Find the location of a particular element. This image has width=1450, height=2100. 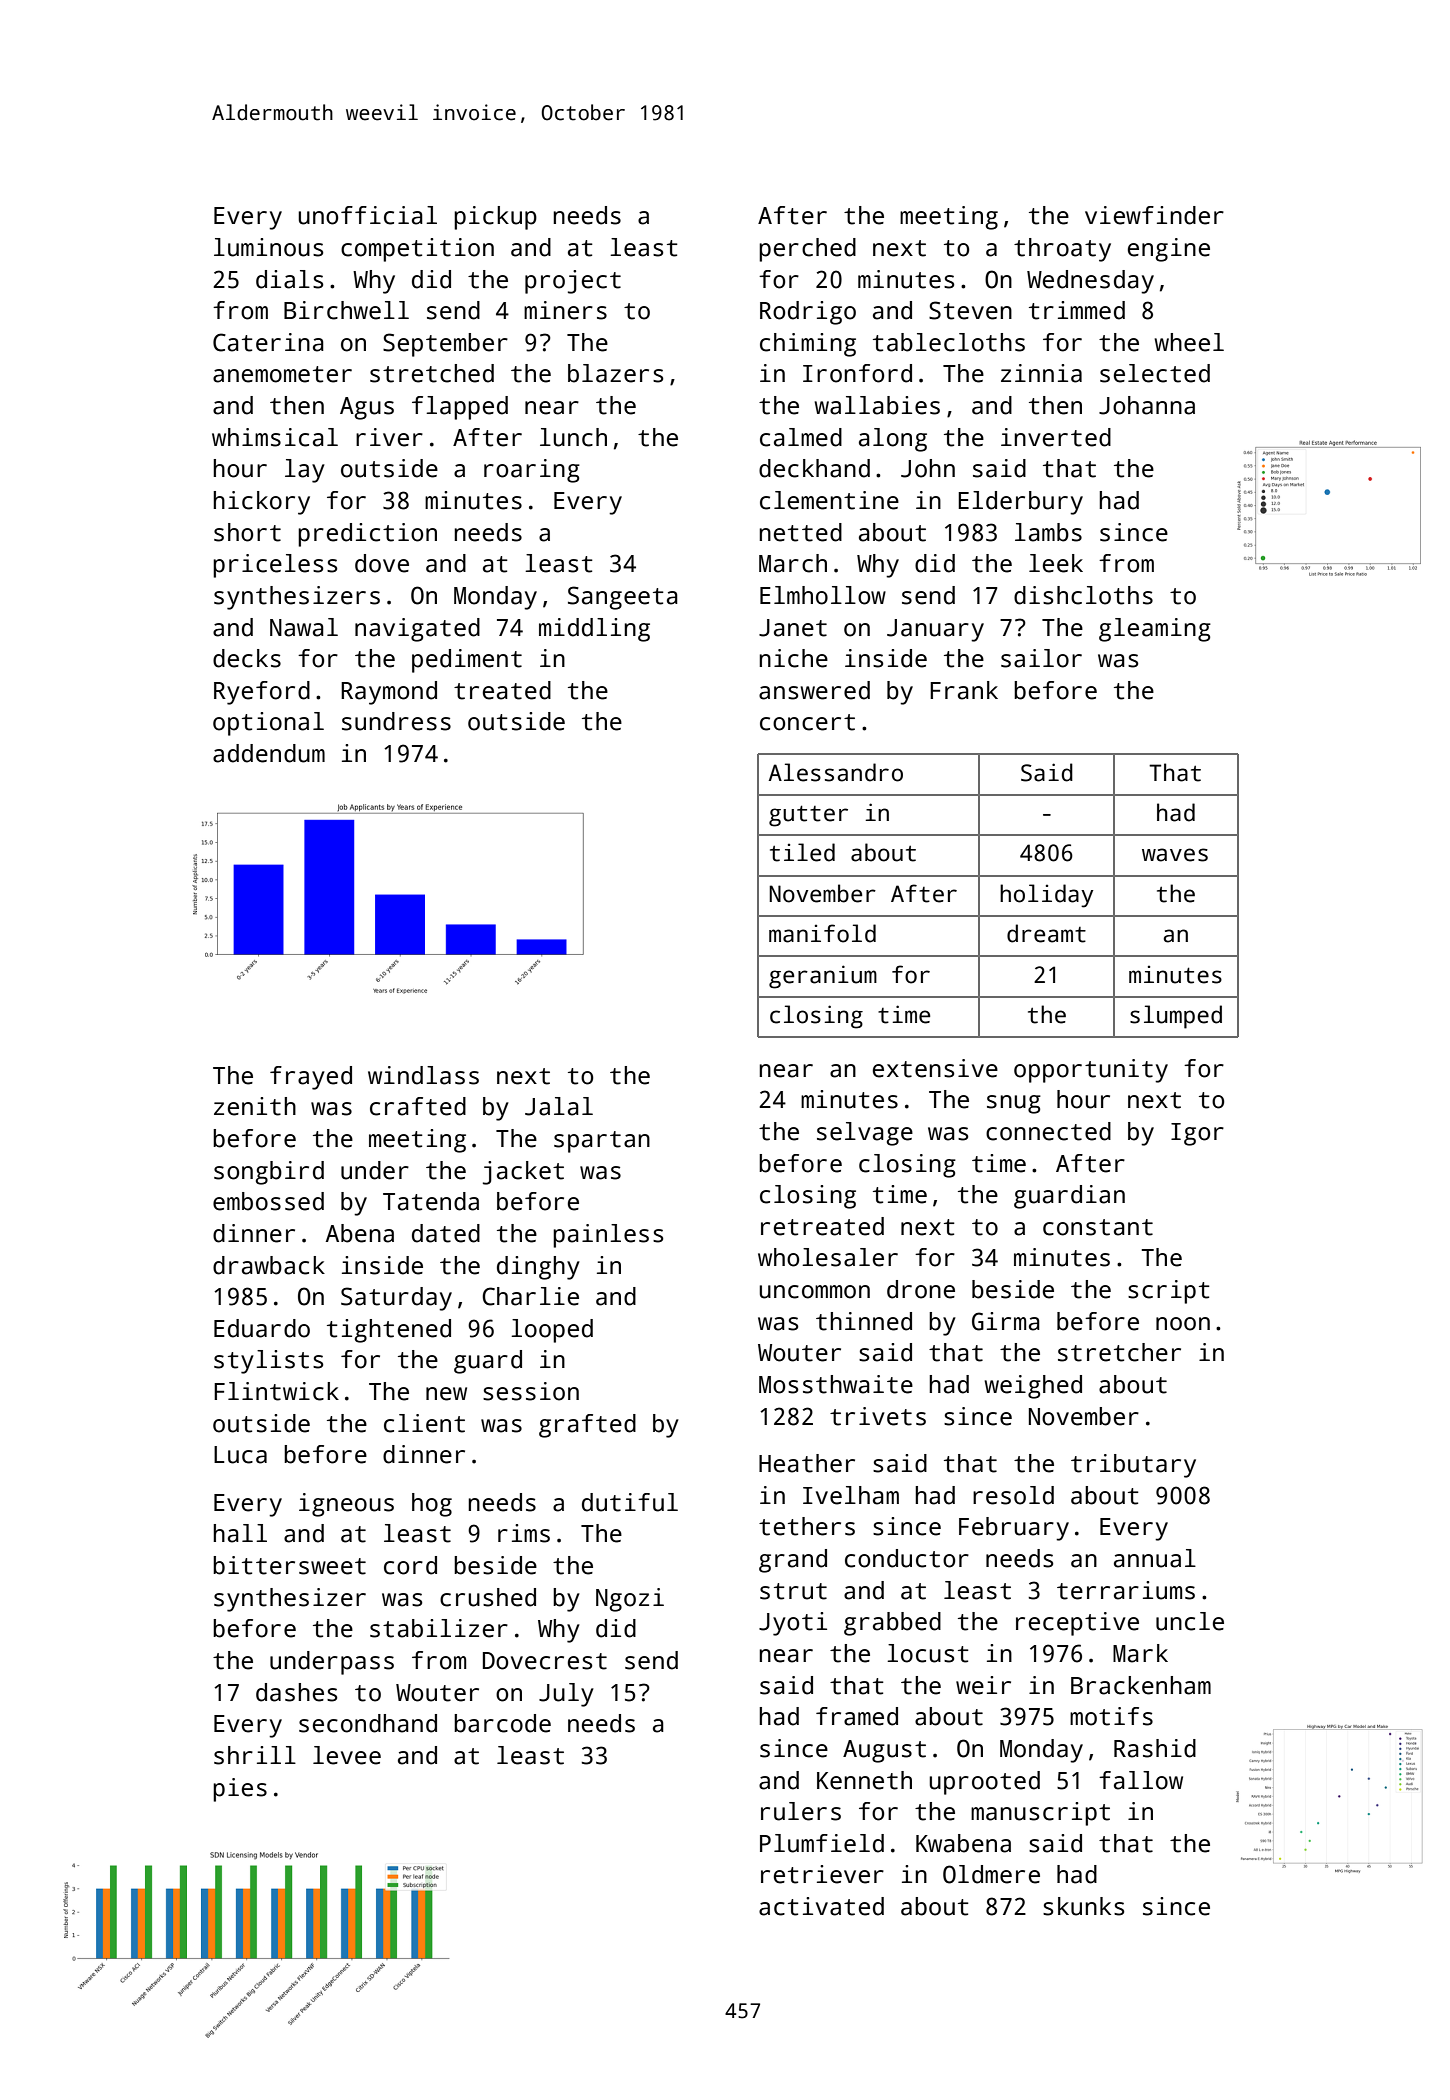

perched is located at coordinates (807, 250).
